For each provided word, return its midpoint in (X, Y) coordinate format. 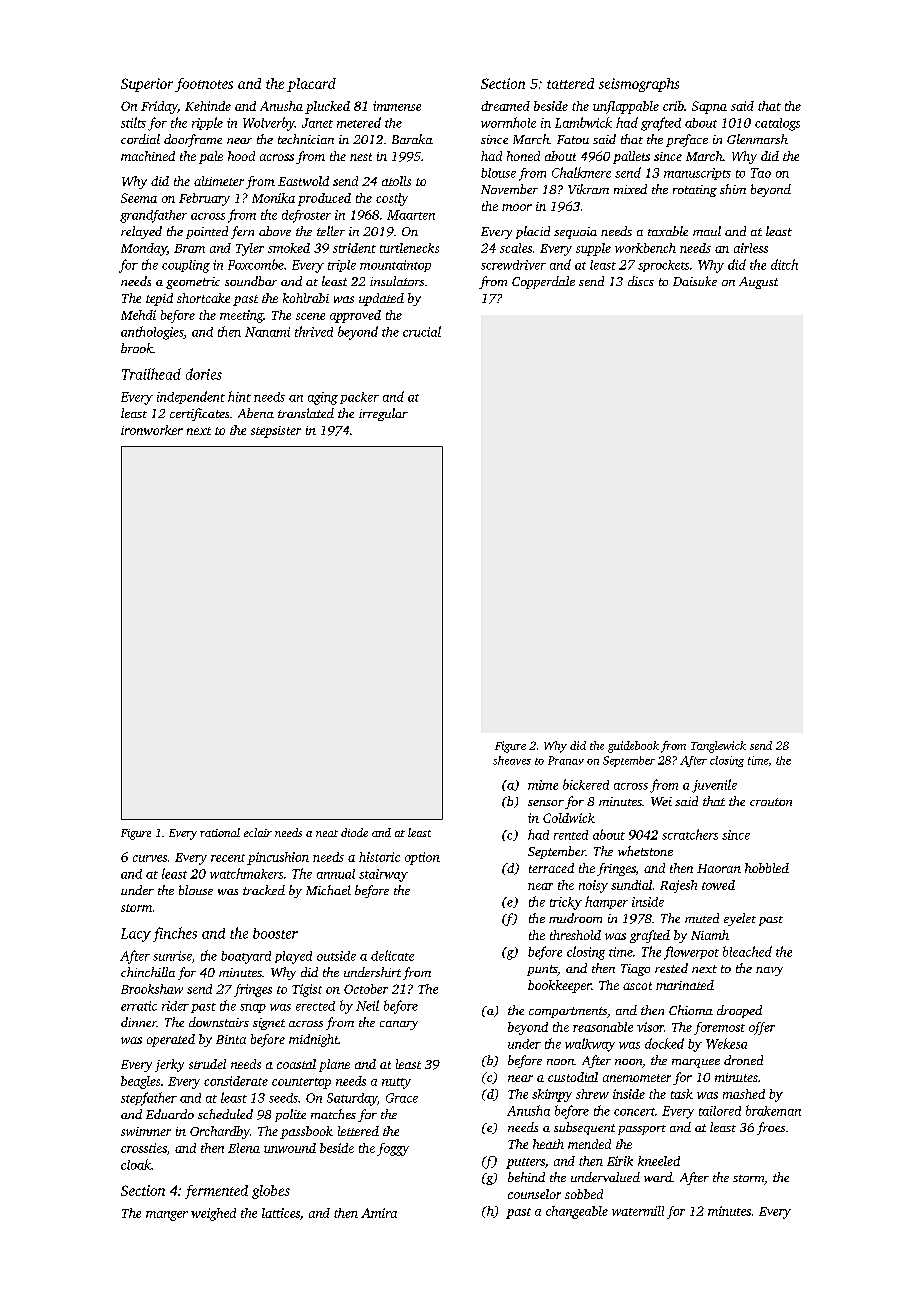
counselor (534, 1194)
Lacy (136, 935)
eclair (258, 832)
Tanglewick (718, 747)
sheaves (512, 760)
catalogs (777, 124)
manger (167, 1216)
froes (771, 1128)
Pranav (566, 760)
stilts (133, 122)
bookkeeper (559, 986)
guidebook (633, 747)
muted (702, 918)
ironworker (152, 430)
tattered (570, 83)
